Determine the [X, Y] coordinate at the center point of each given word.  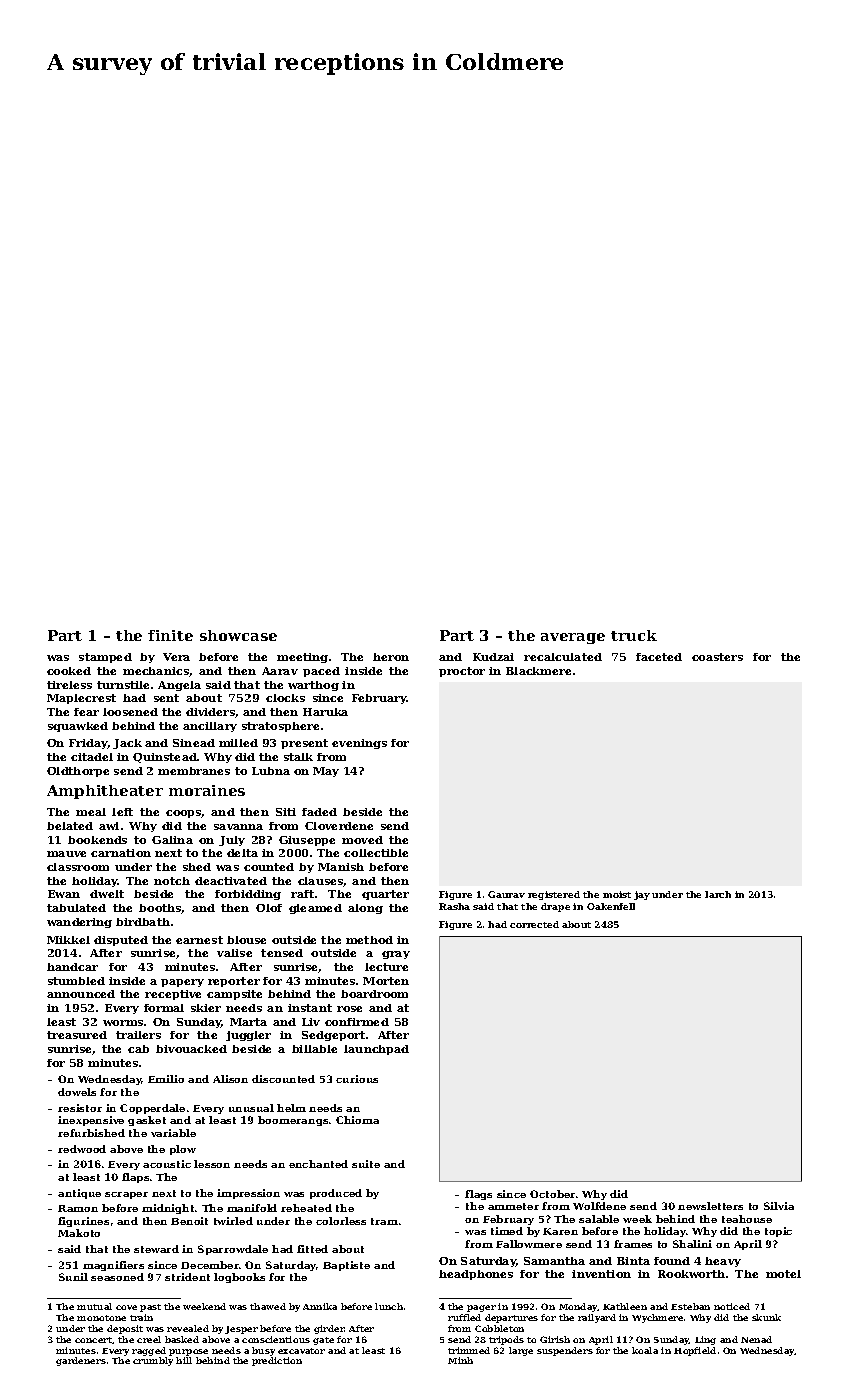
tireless [69, 685]
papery [182, 983]
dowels [77, 1092]
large [521, 1351]
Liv [311, 1022]
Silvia [779, 1206]
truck [634, 635]
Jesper [241, 1330]
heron [391, 657]
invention [601, 1274]
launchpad [376, 1050]
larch [718, 894]
